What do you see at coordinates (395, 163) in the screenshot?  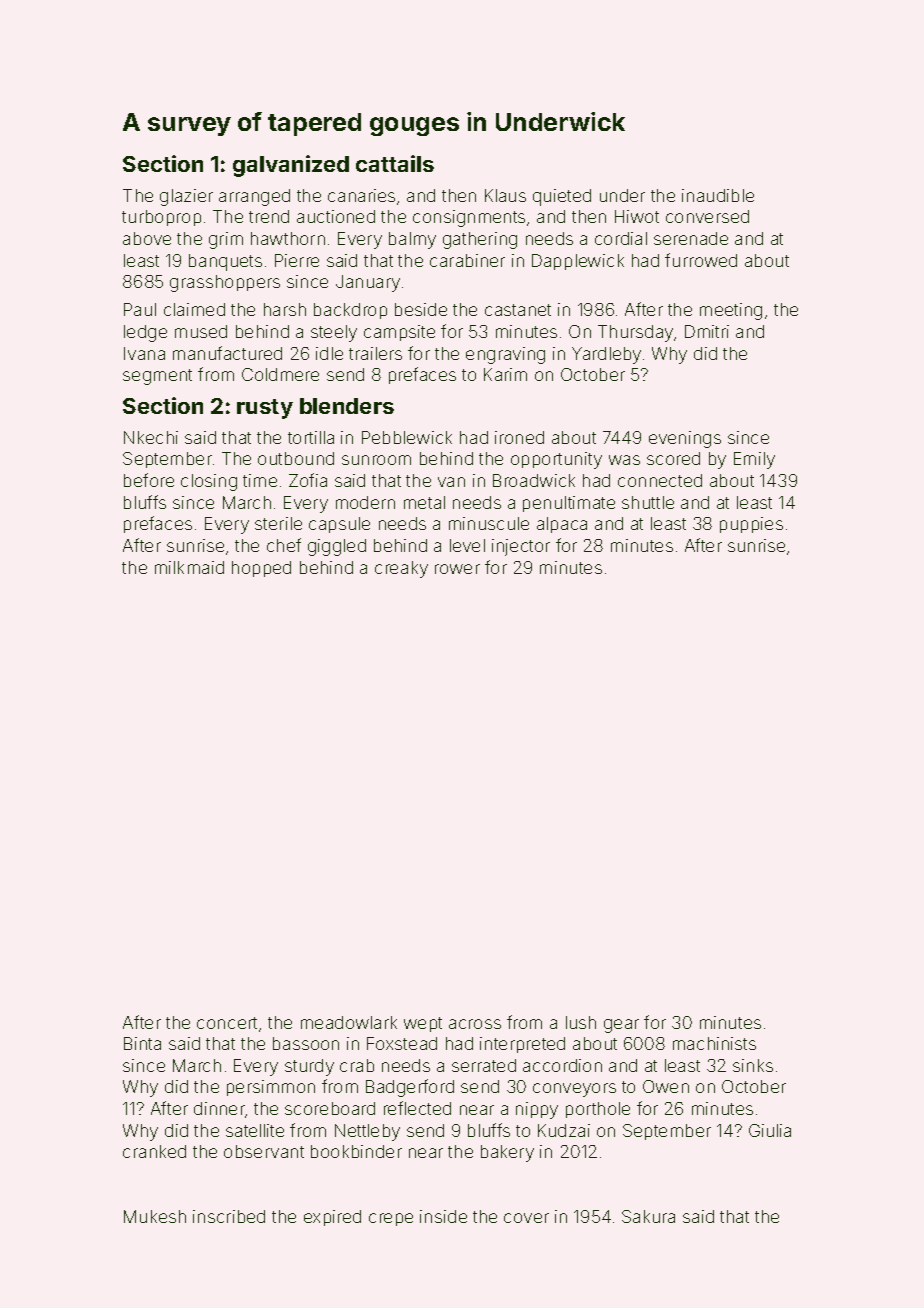 I see `cattails` at bounding box center [395, 163].
